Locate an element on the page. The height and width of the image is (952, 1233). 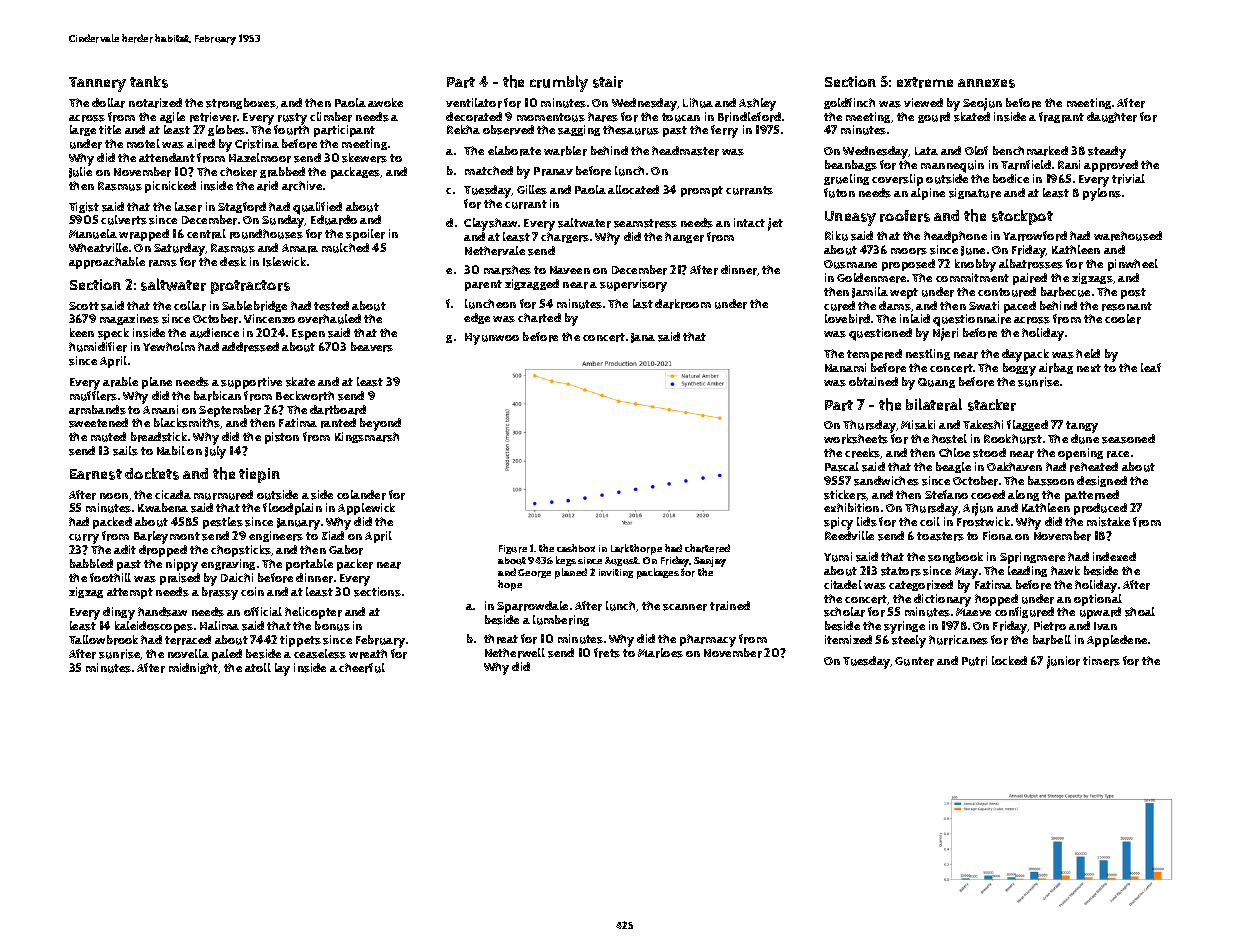
midnight is located at coordinates (194, 668).
